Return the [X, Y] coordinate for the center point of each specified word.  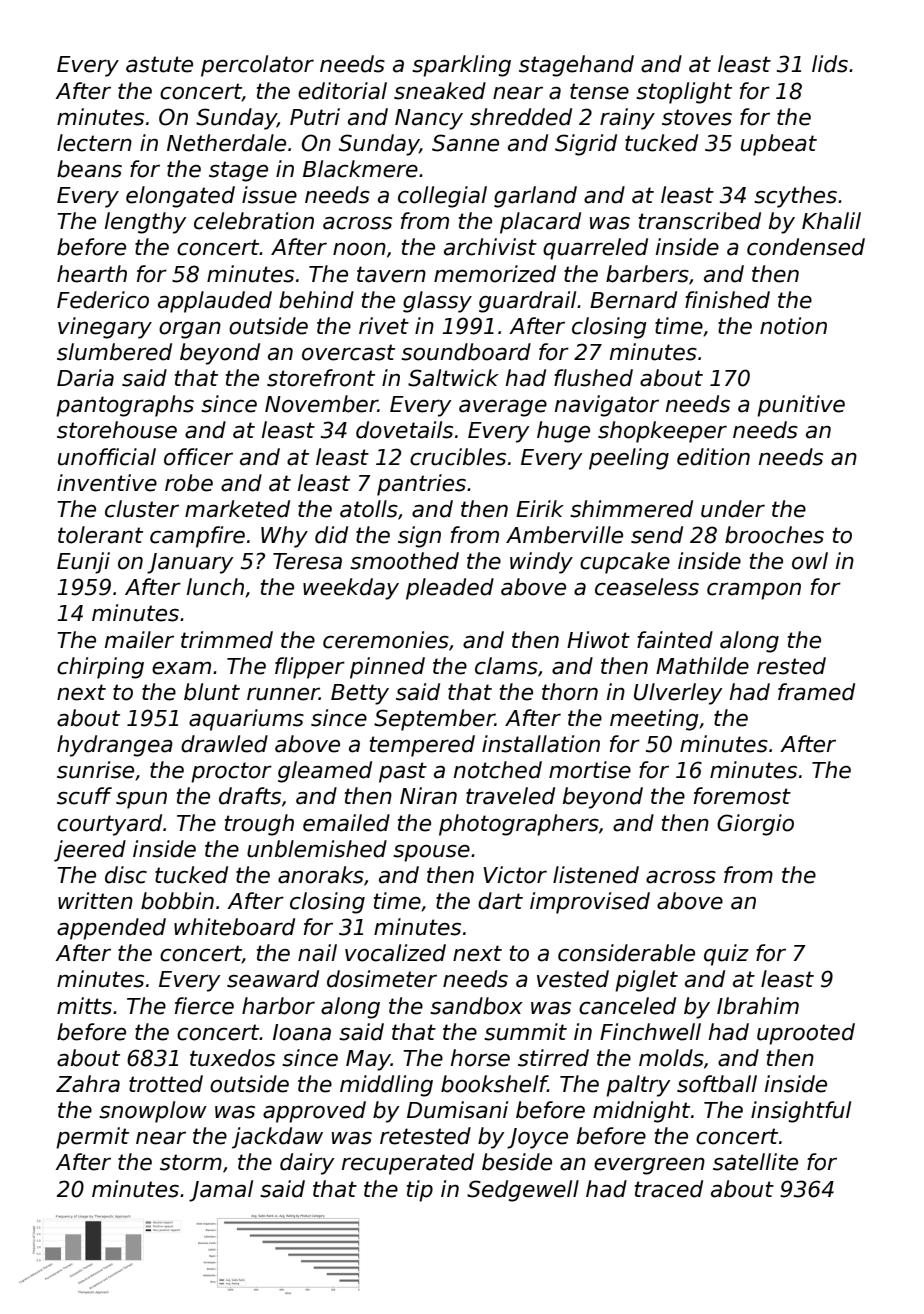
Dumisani [457, 1110]
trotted [166, 1084]
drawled [224, 744]
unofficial [107, 457]
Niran [428, 796]
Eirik [540, 508]
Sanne [465, 143]
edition [713, 457]
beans [89, 169]
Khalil [831, 221]
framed [816, 692]
